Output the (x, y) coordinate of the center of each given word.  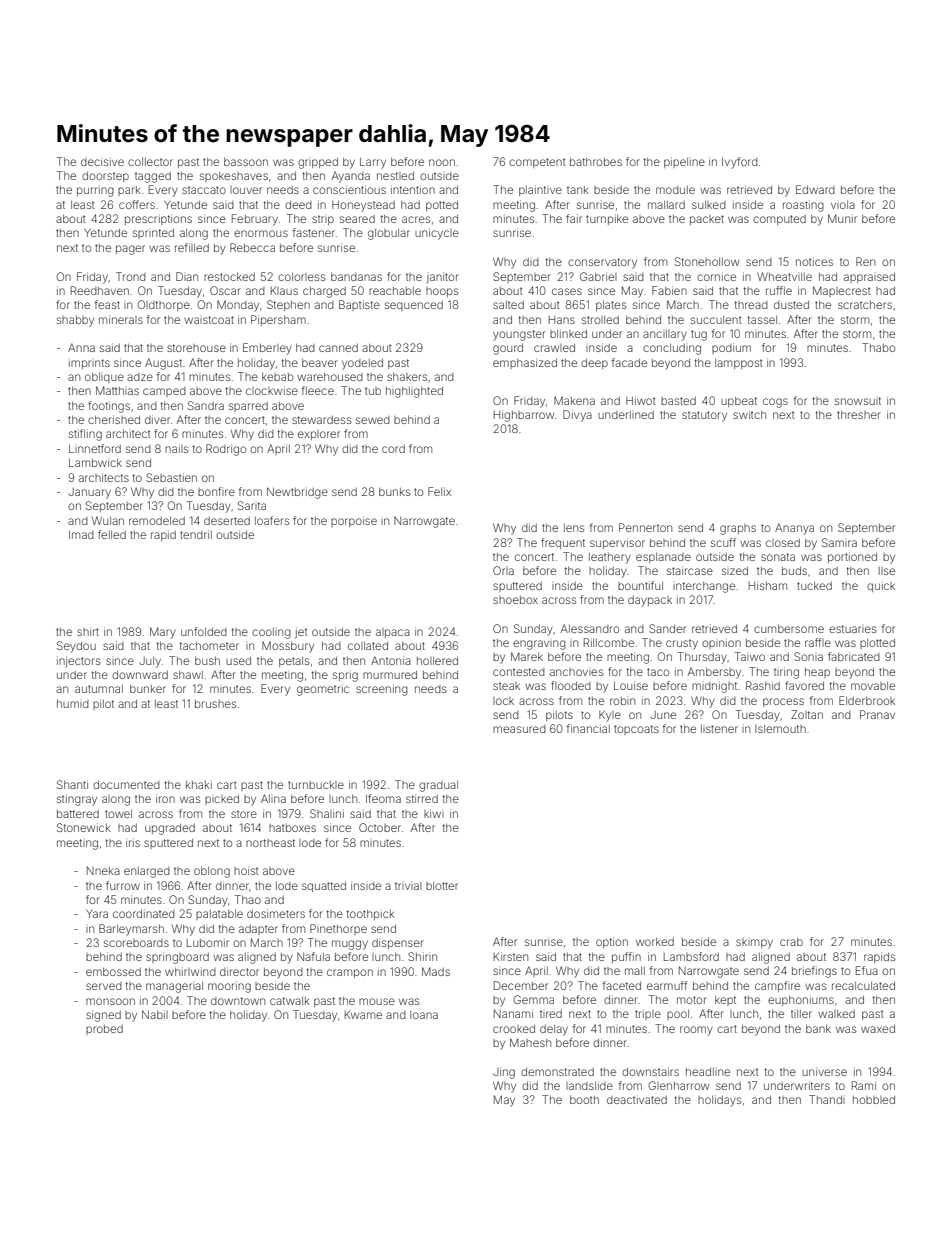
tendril (196, 534)
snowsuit (858, 401)
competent (537, 163)
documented (126, 785)
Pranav (877, 714)
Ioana (424, 1015)
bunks (394, 492)
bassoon (246, 162)
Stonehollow (707, 261)
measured (519, 729)
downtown (238, 1001)
